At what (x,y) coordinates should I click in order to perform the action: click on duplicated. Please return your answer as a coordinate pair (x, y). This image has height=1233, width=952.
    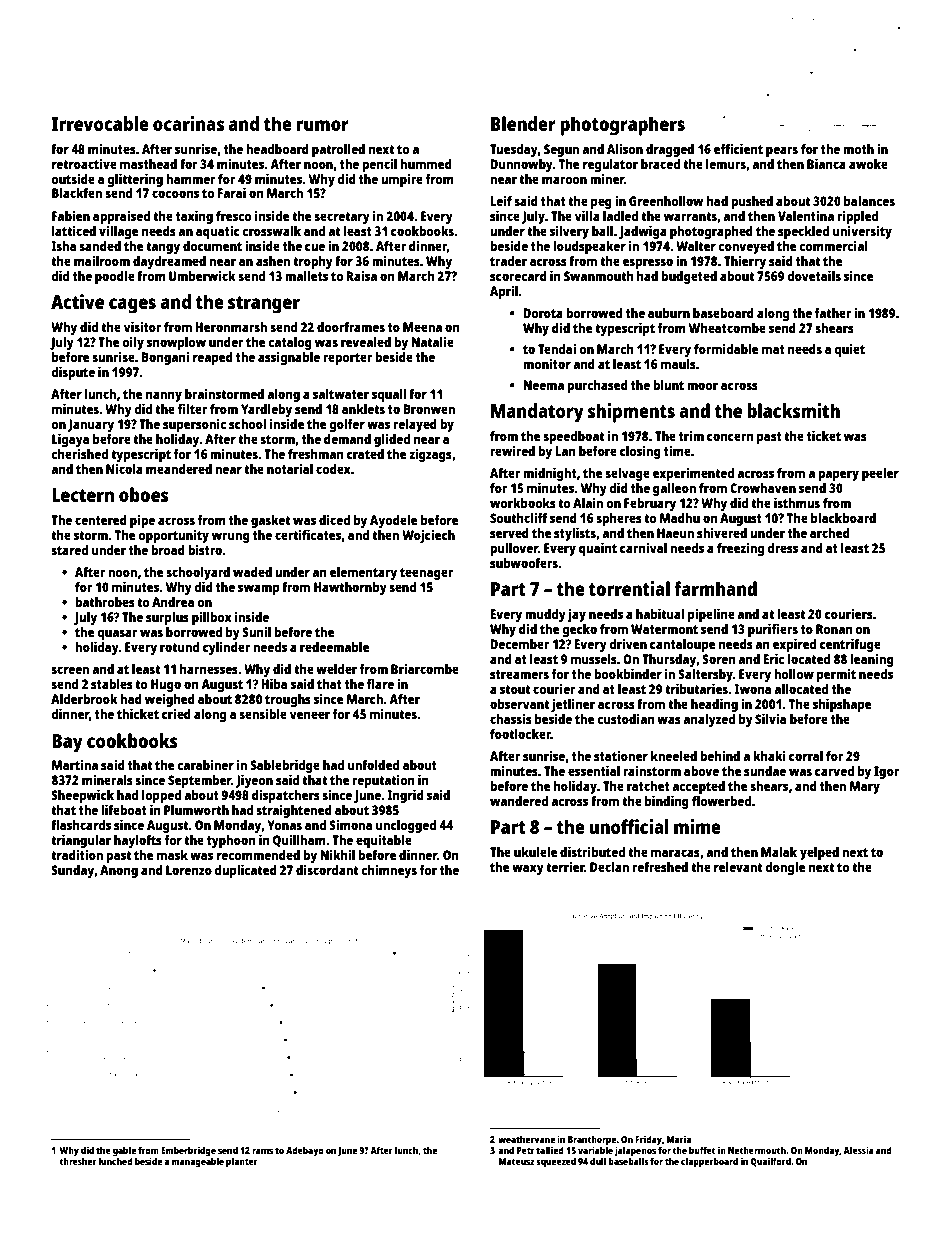
    Looking at the image, I should click on (245, 871).
